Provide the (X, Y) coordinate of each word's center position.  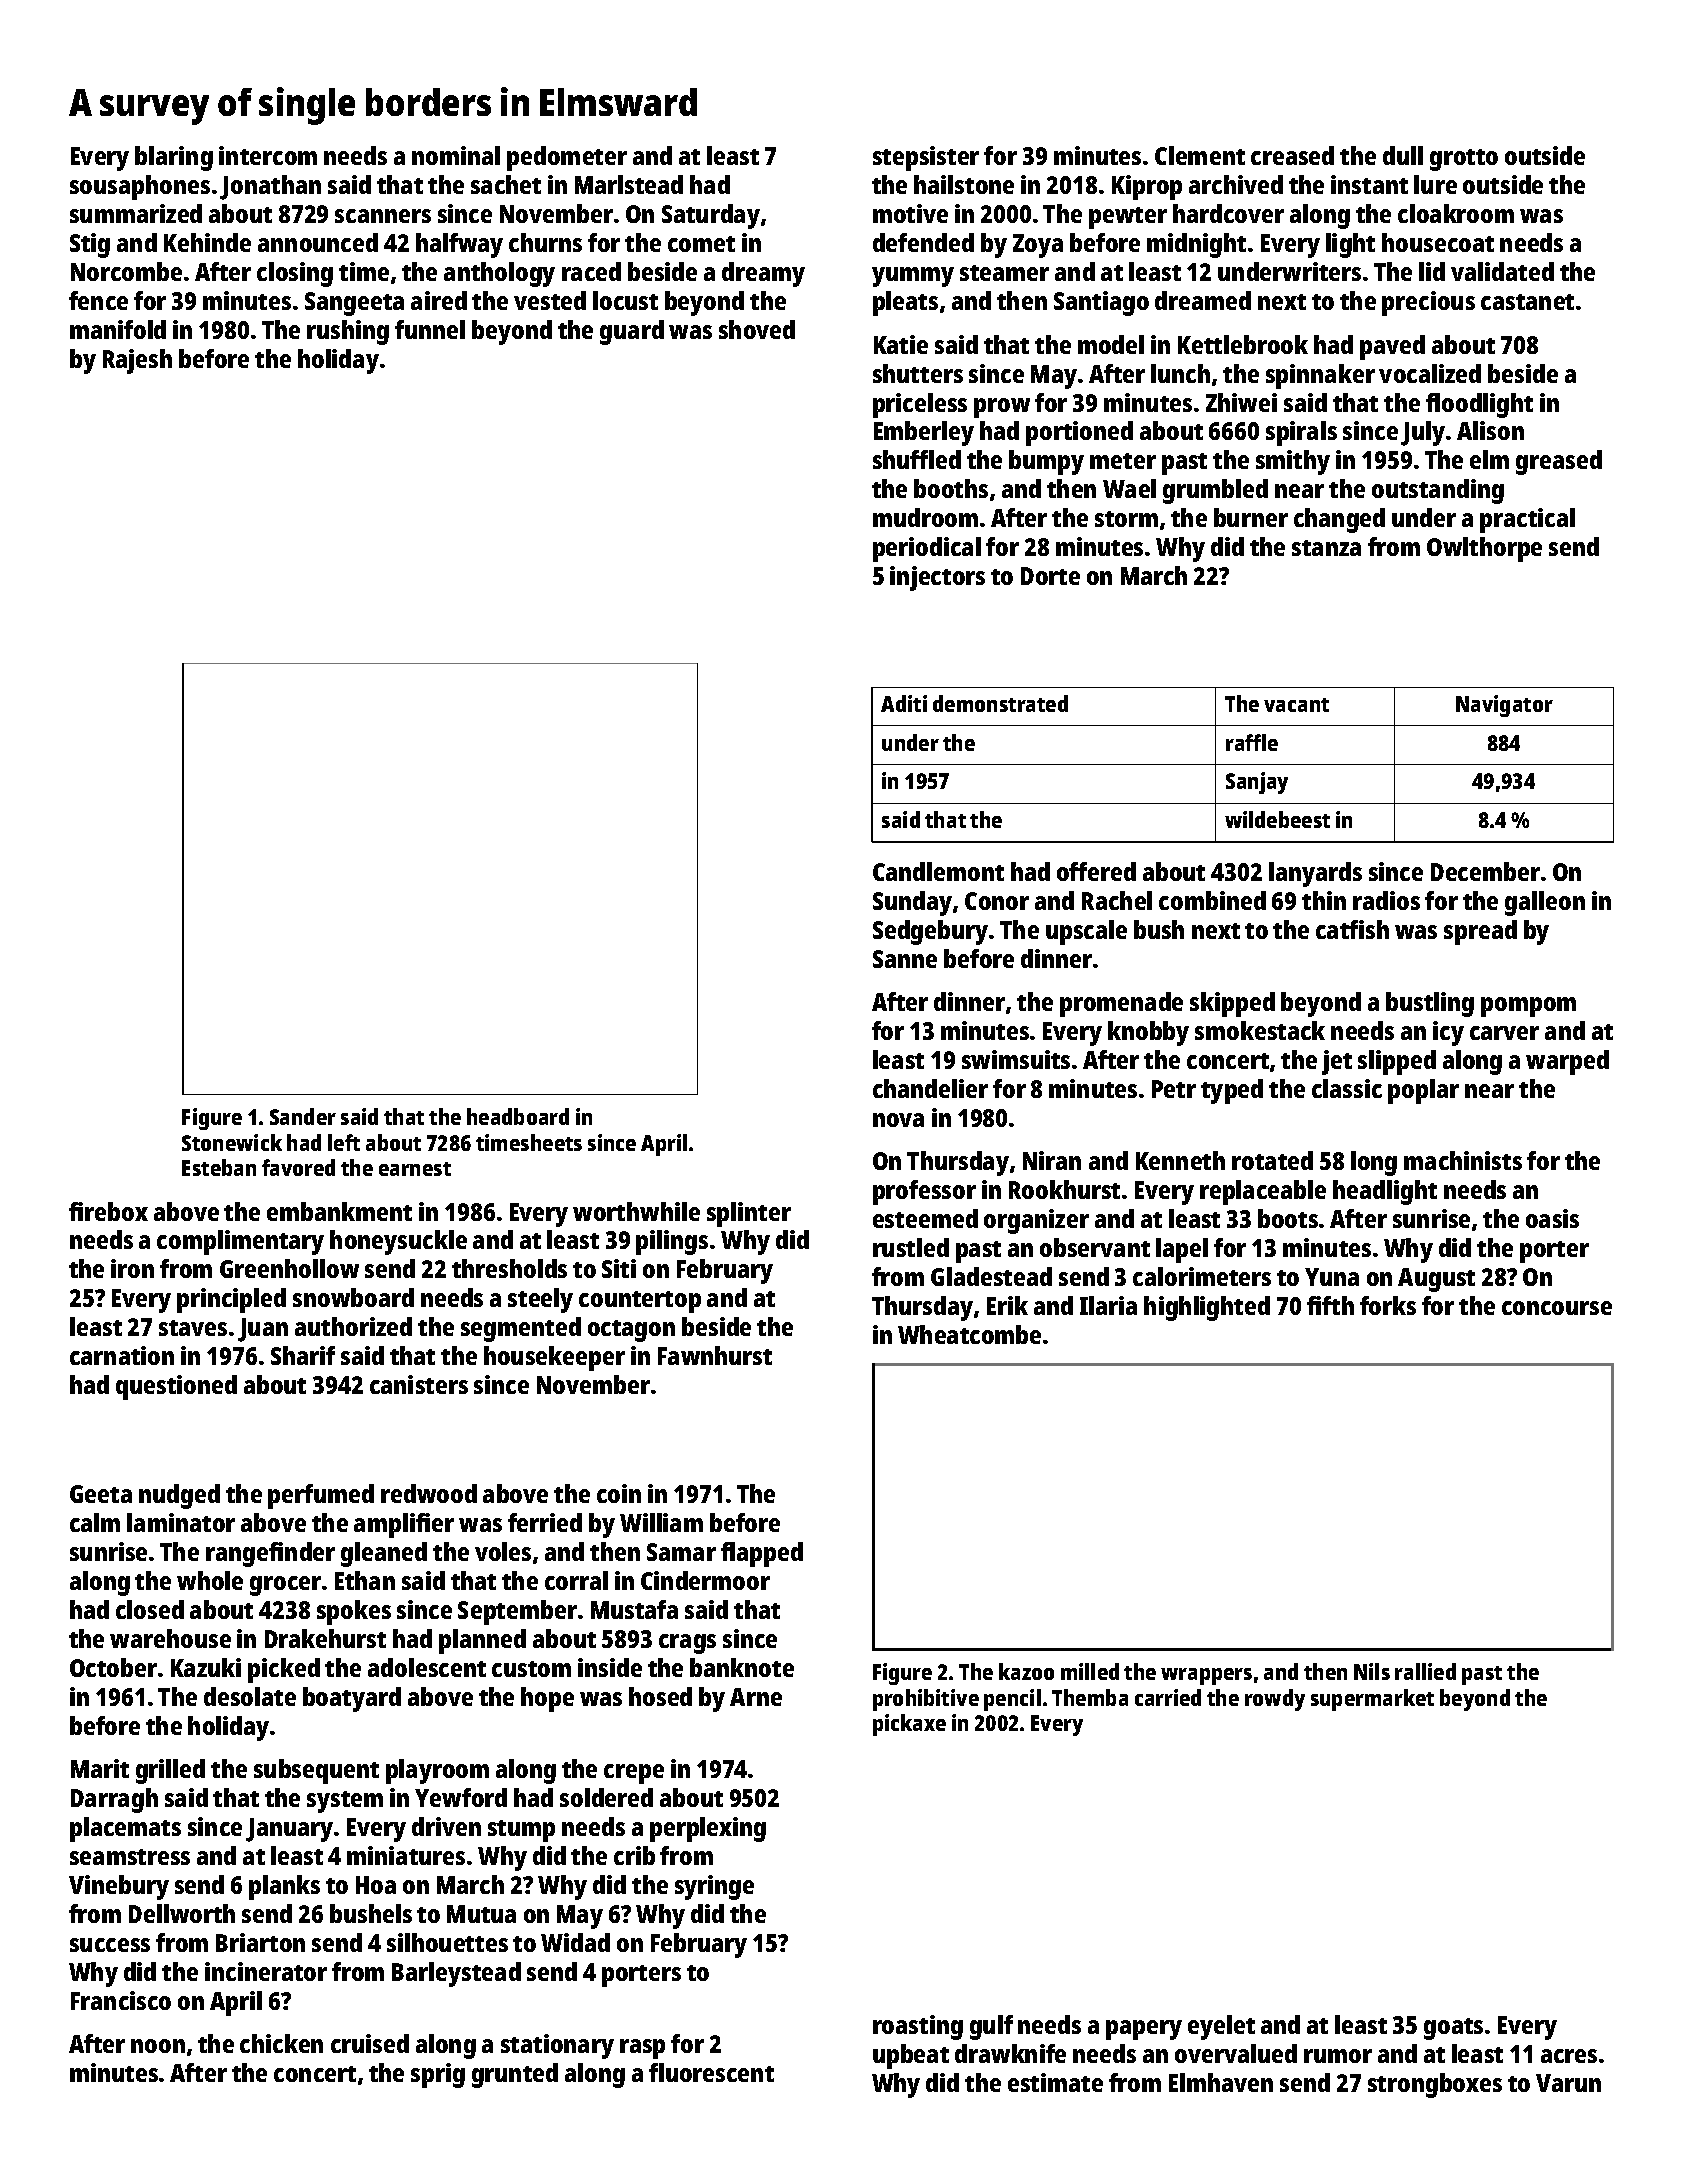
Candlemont (938, 871)
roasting (918, 2027)
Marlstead (629, 184)
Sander (303, 1116)
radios (1386, 900)
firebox (108, 1211)
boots (1288, 1218)
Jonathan (270, 187)
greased (1559, 462)
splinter (749, 1214)
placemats (125, 1829)
